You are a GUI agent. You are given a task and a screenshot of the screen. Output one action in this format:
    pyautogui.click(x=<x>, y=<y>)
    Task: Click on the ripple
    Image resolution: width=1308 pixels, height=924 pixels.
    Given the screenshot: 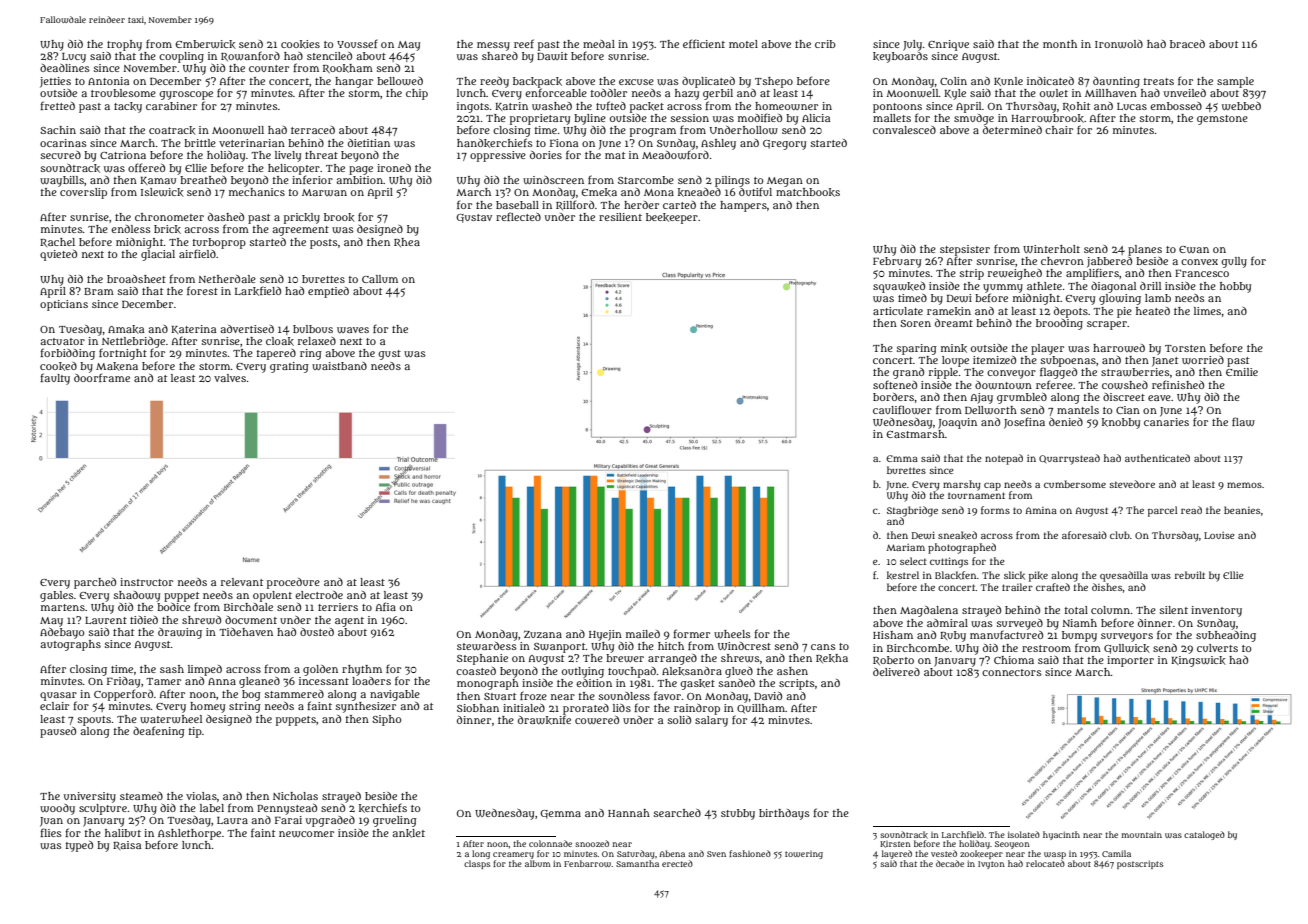 What is the action you would take?
    pyautogui.click(x=943, y=373)
